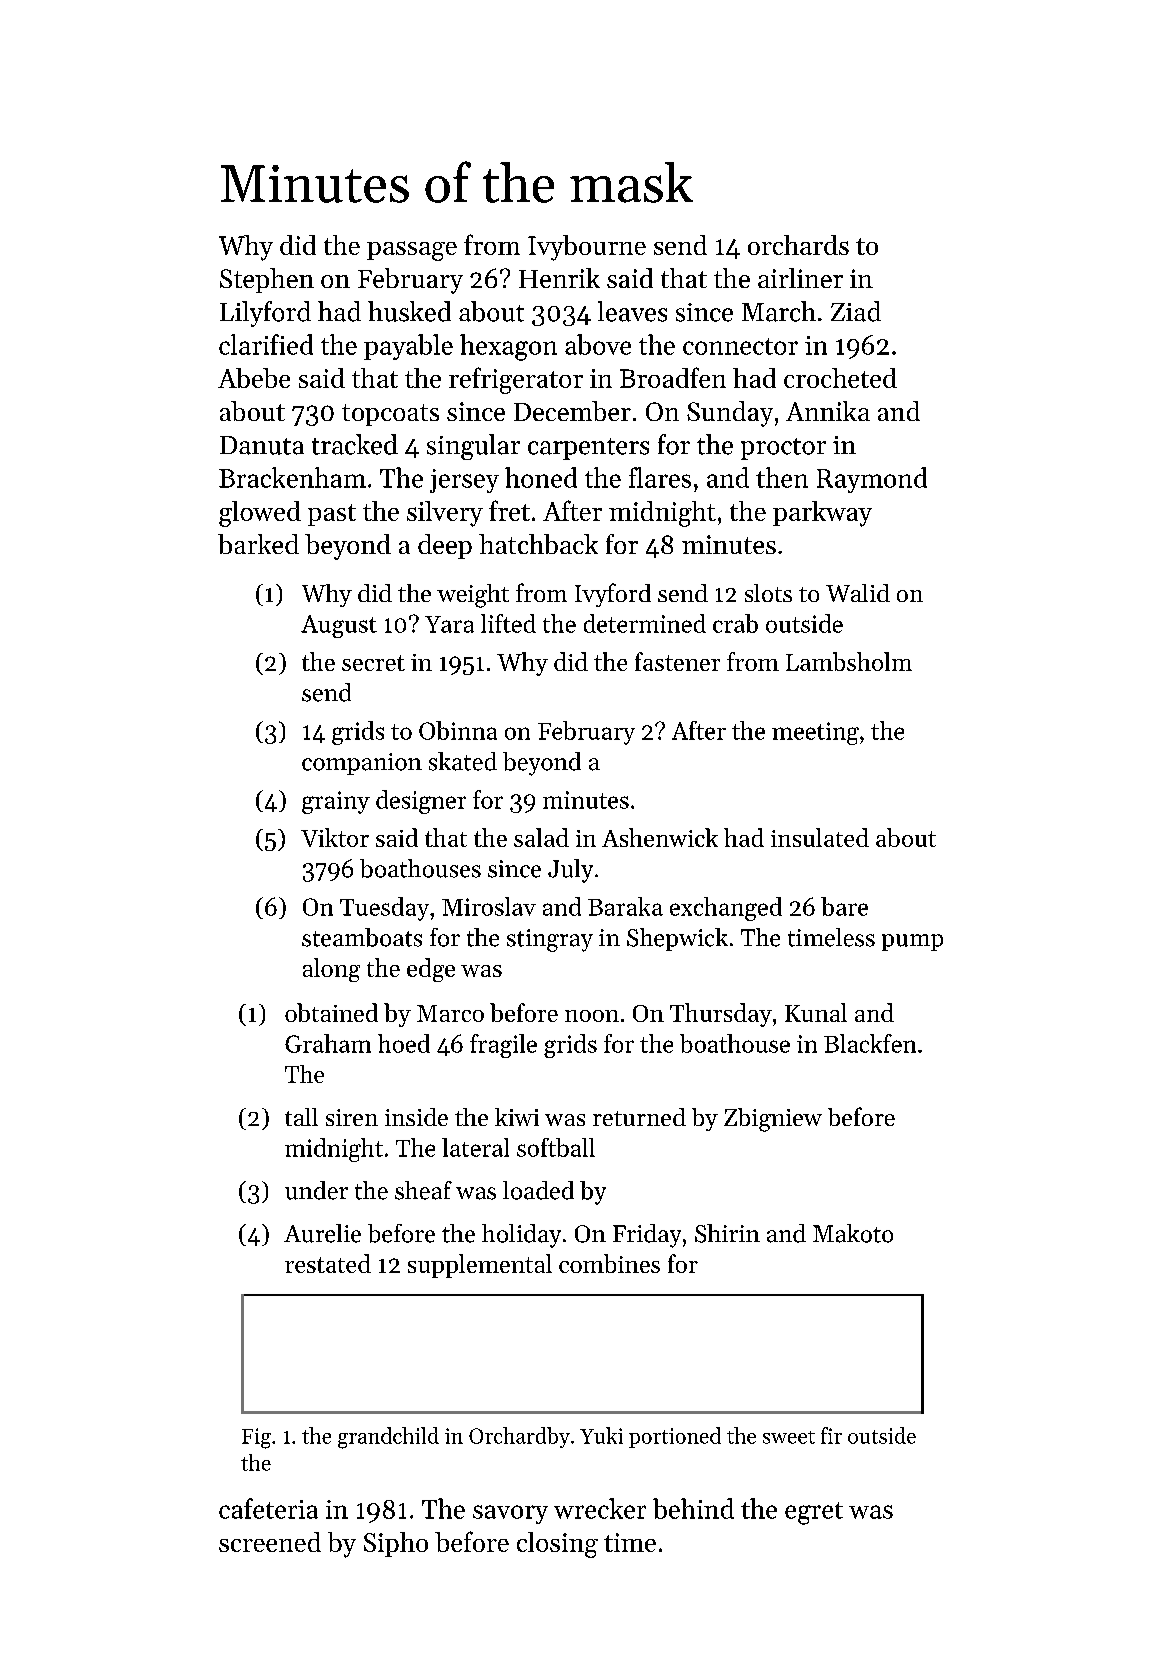 Image resolution: width=1165 pixels, height=1654 pixels. What do you see at coordinates (510, 1514) in the screenshot?
I see `savory` at bounding box center [510, 1514].
